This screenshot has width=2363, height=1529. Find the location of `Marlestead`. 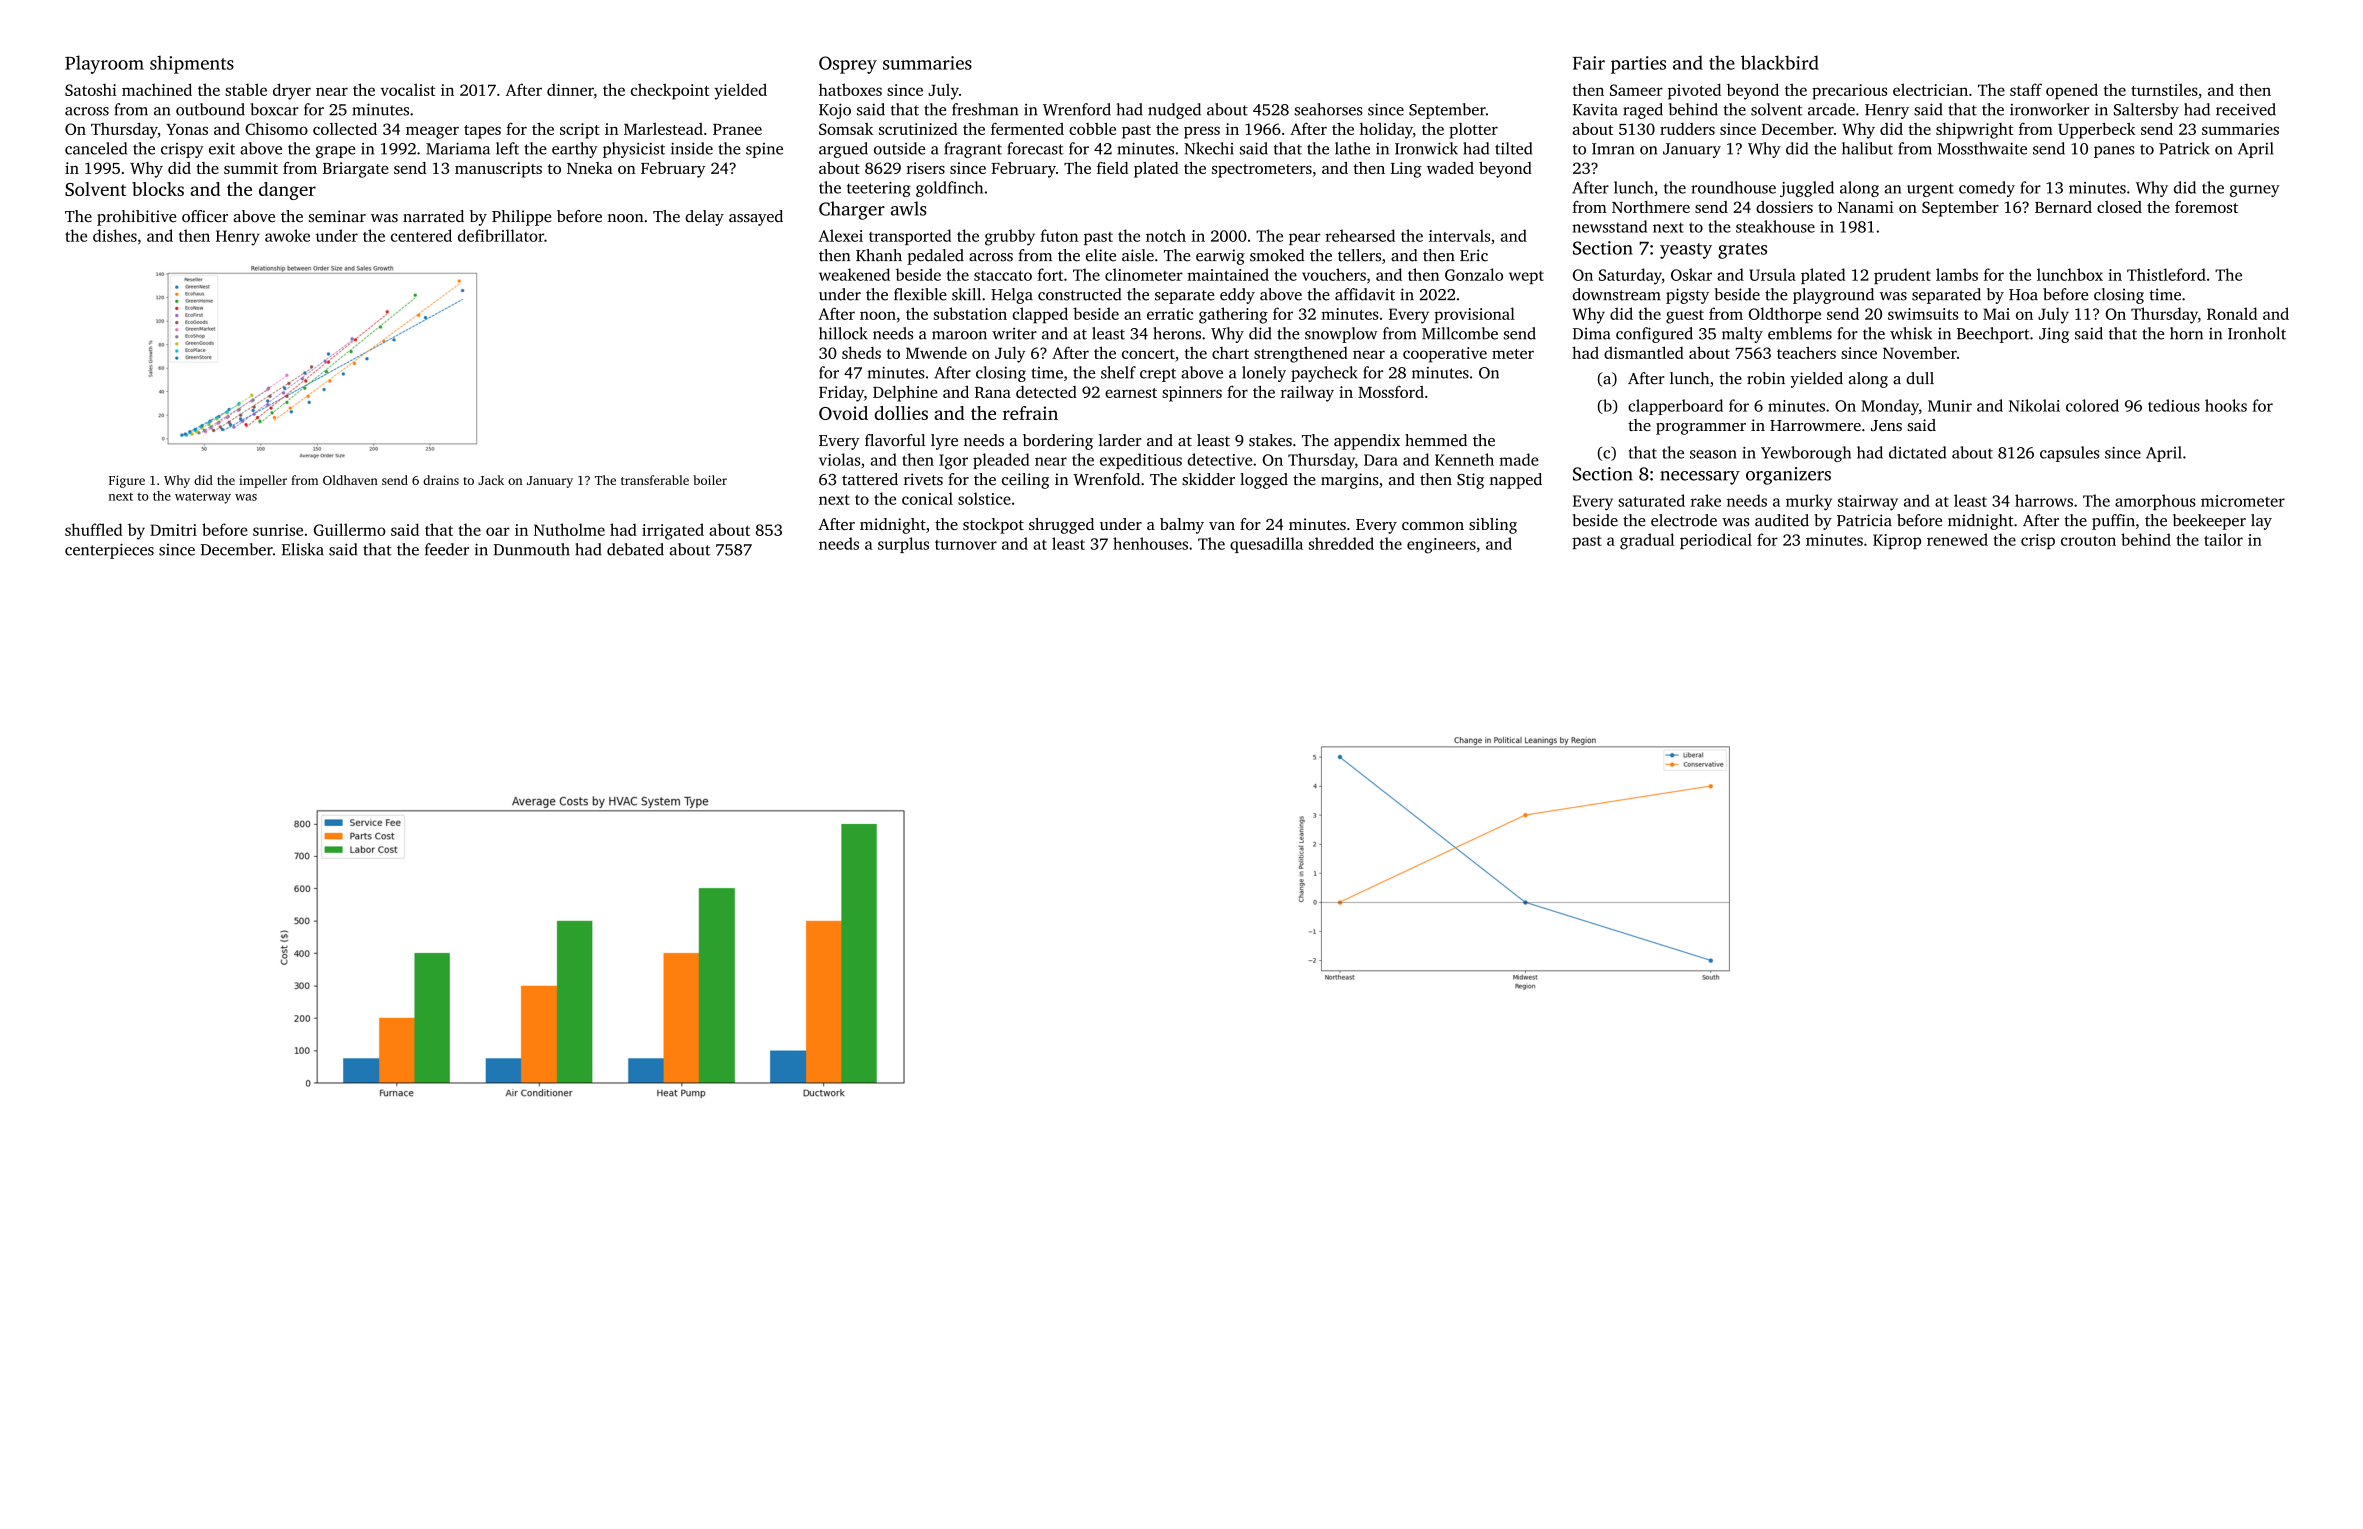

Marlestead is located at coordinates (663, 129).
